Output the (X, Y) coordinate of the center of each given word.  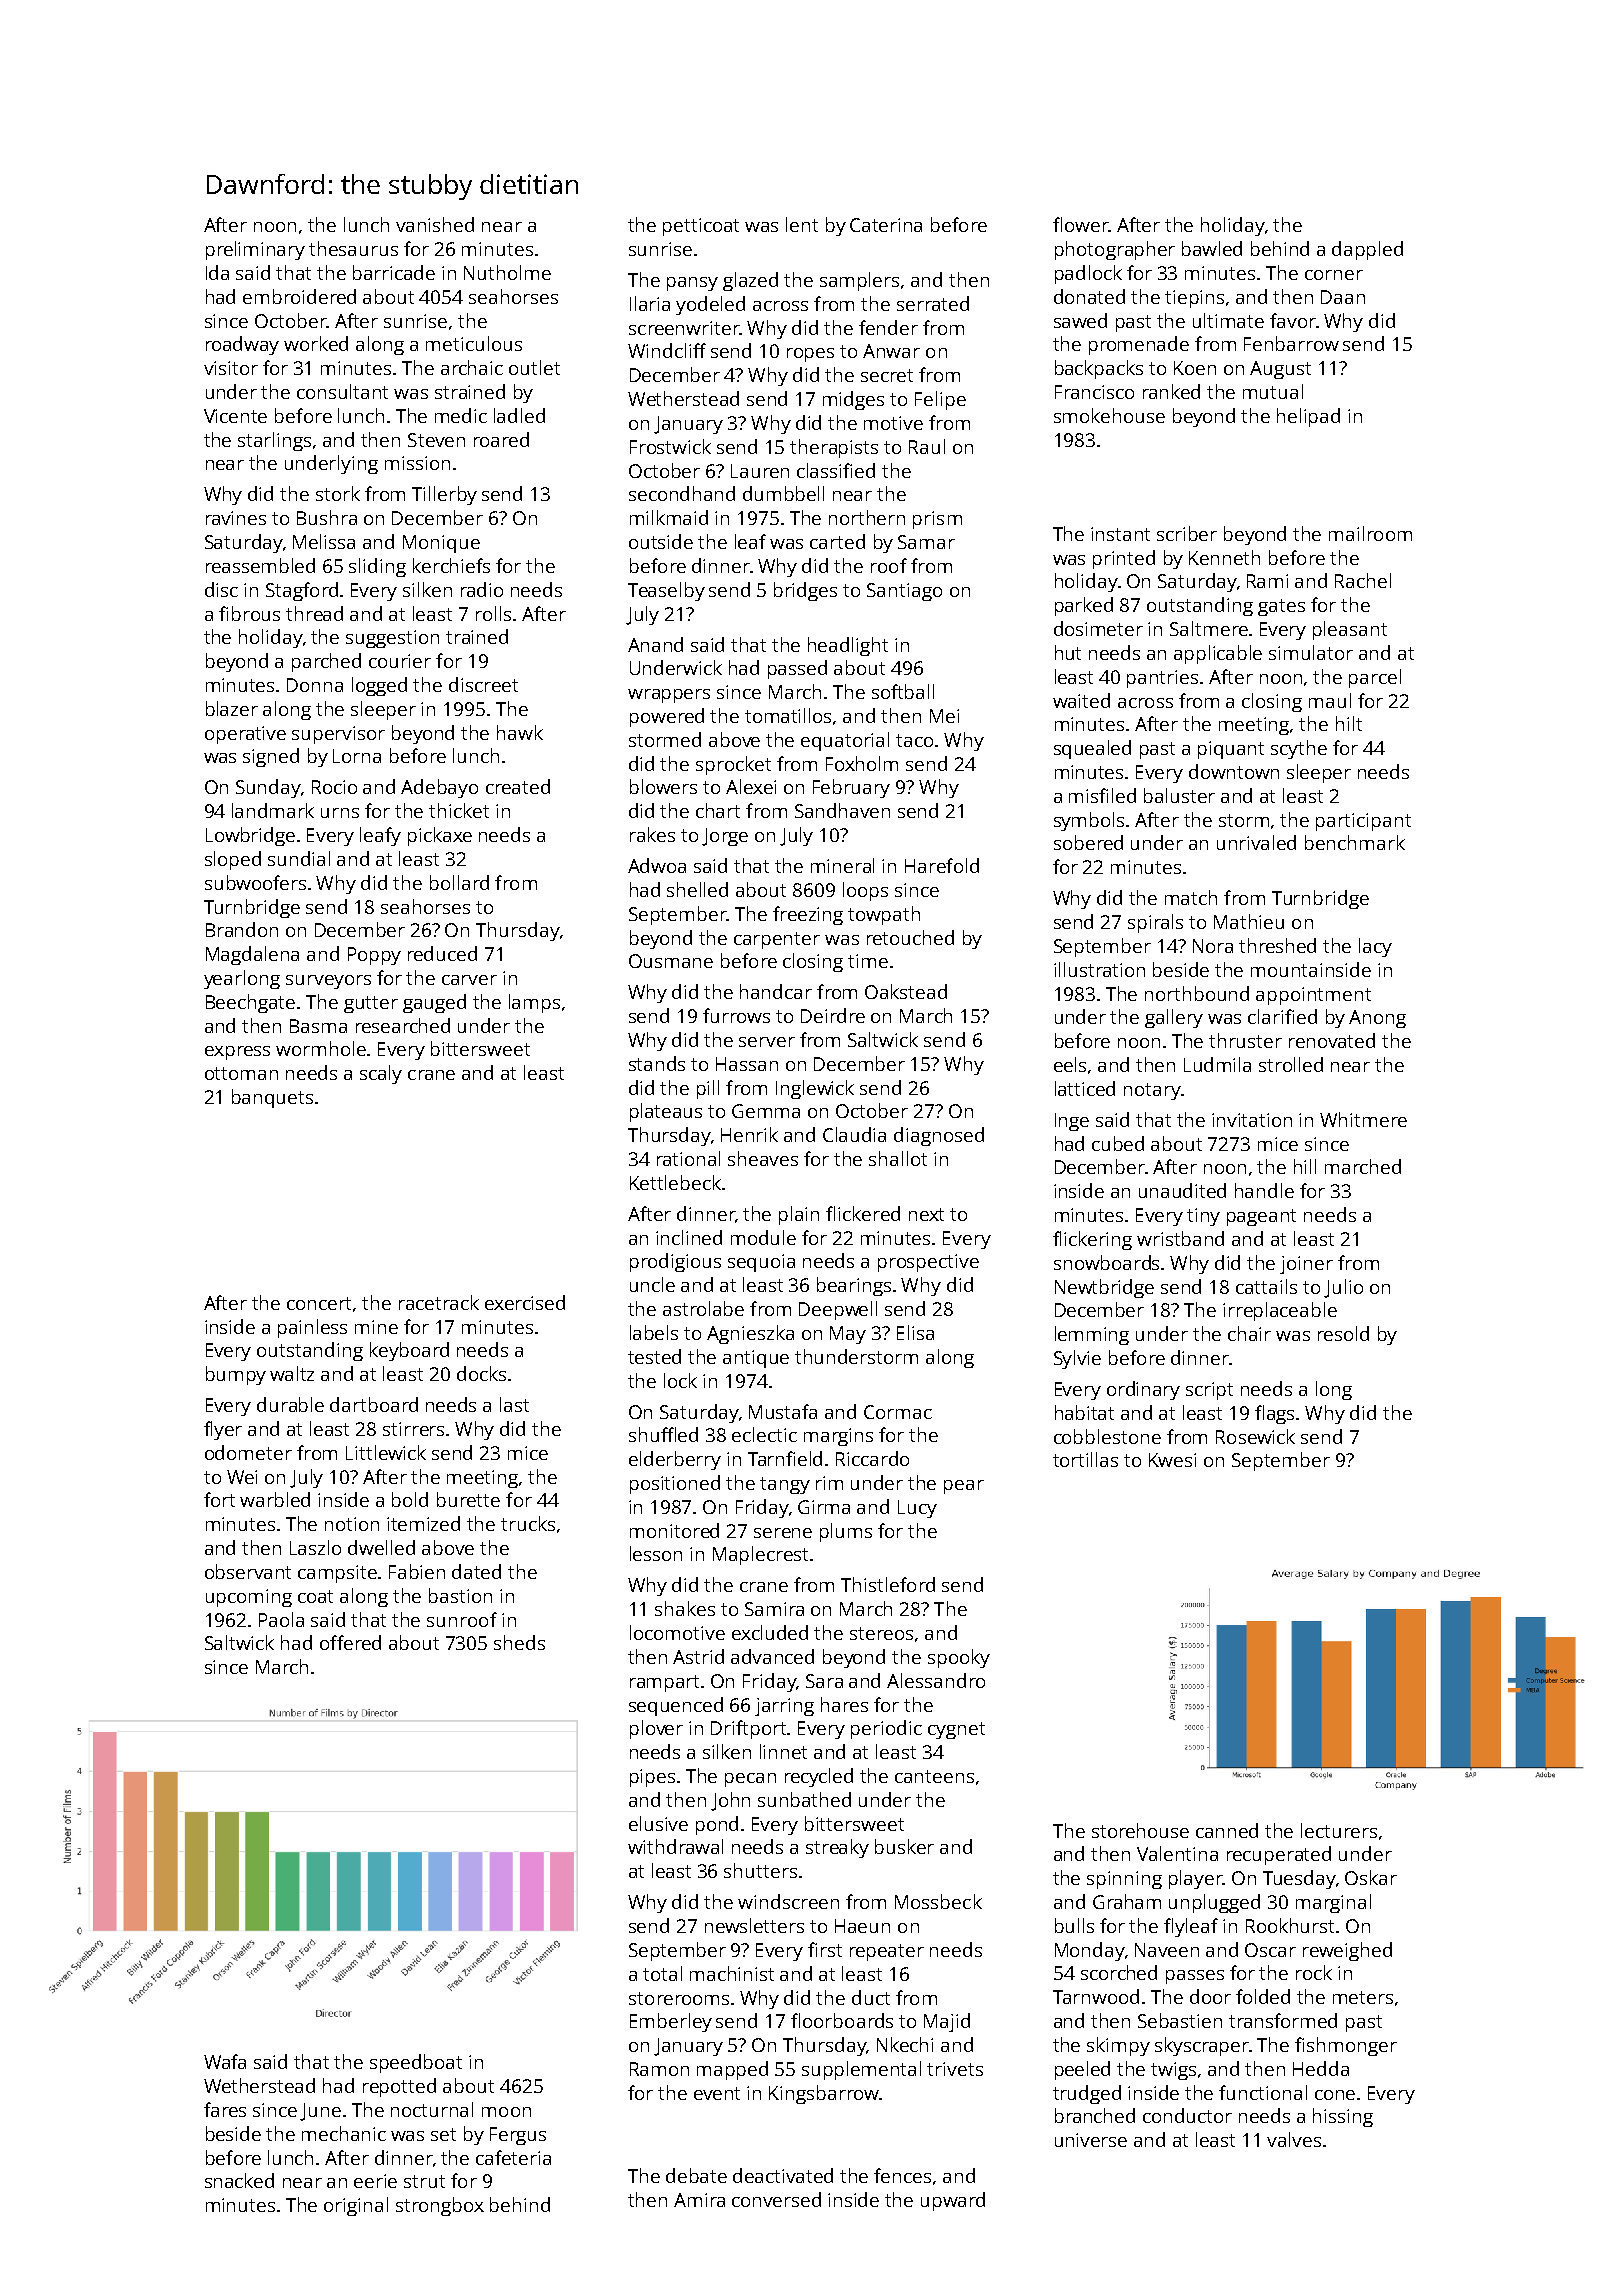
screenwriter (684, 328)
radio (482, 589)
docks (481, 1373)
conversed (776, 2199)
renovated (1332, 1040)
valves (1294, 2139)
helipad (1308, 417)
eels (1070, 1064)
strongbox (440, 2206)
